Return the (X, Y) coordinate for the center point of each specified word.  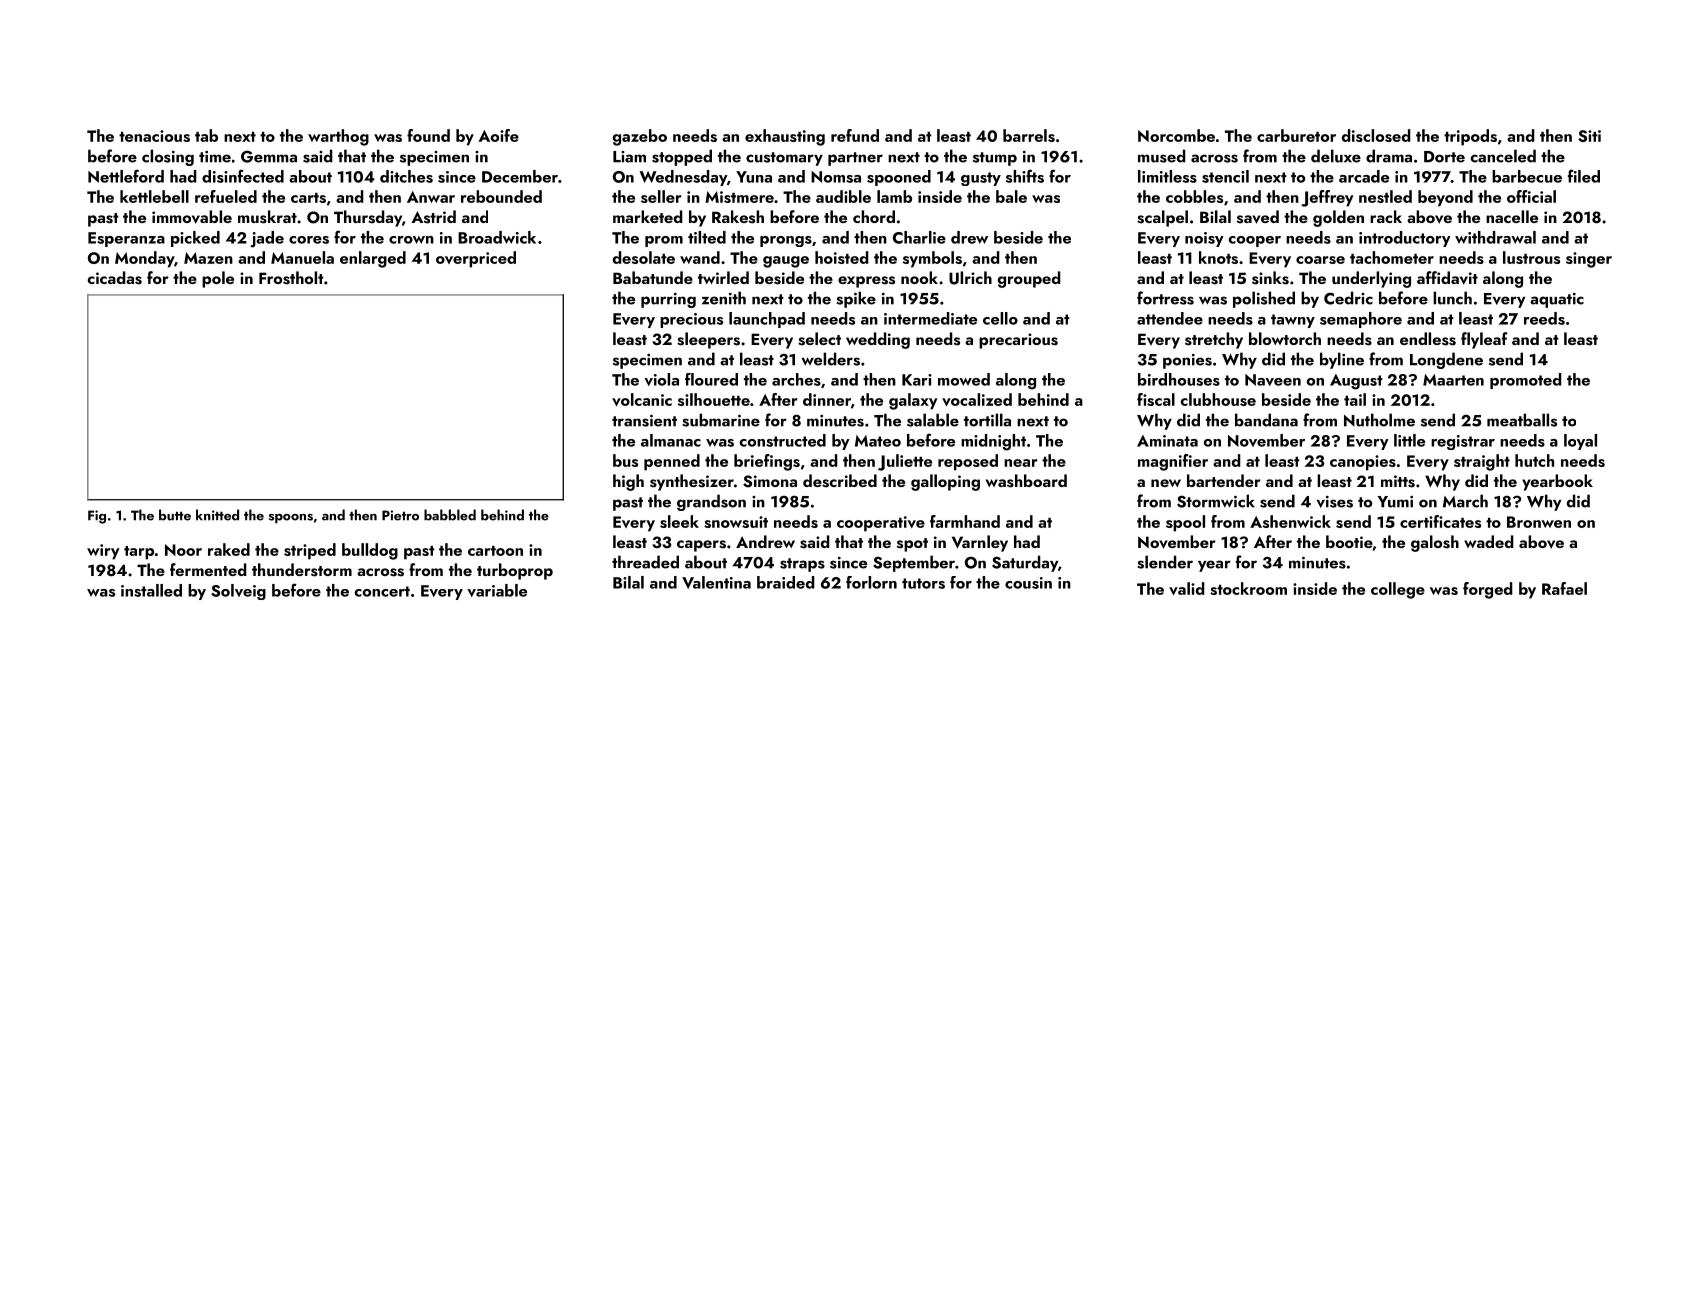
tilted (707, 237)
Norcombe (1176, 135)
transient (644, 421)
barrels (1029, 135)
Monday (144, 259)
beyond (1445, 198)
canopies (1363, 463)
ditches (406, 176)
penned (672, 462)
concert (382, 591)
